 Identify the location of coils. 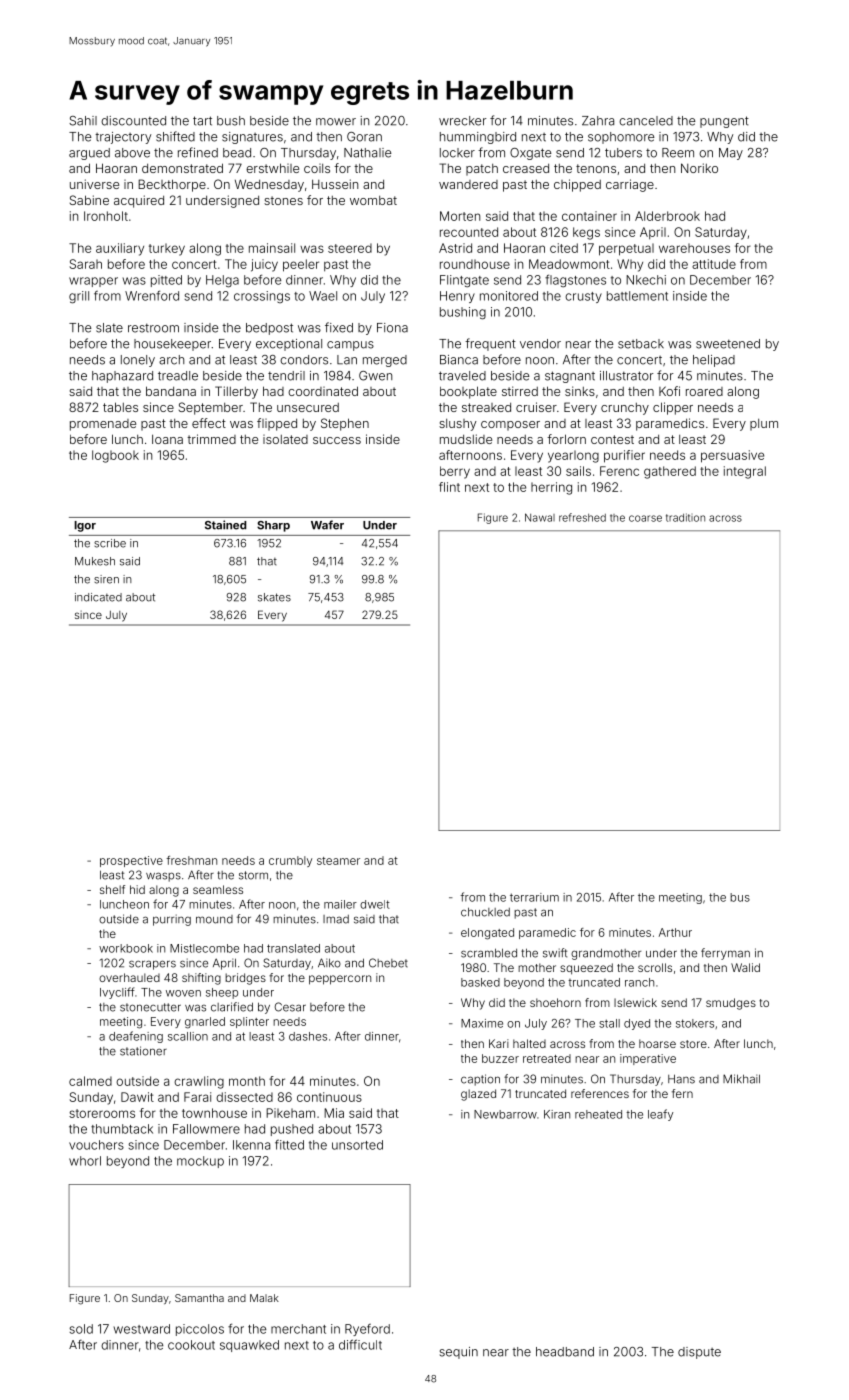
(317, 168).
